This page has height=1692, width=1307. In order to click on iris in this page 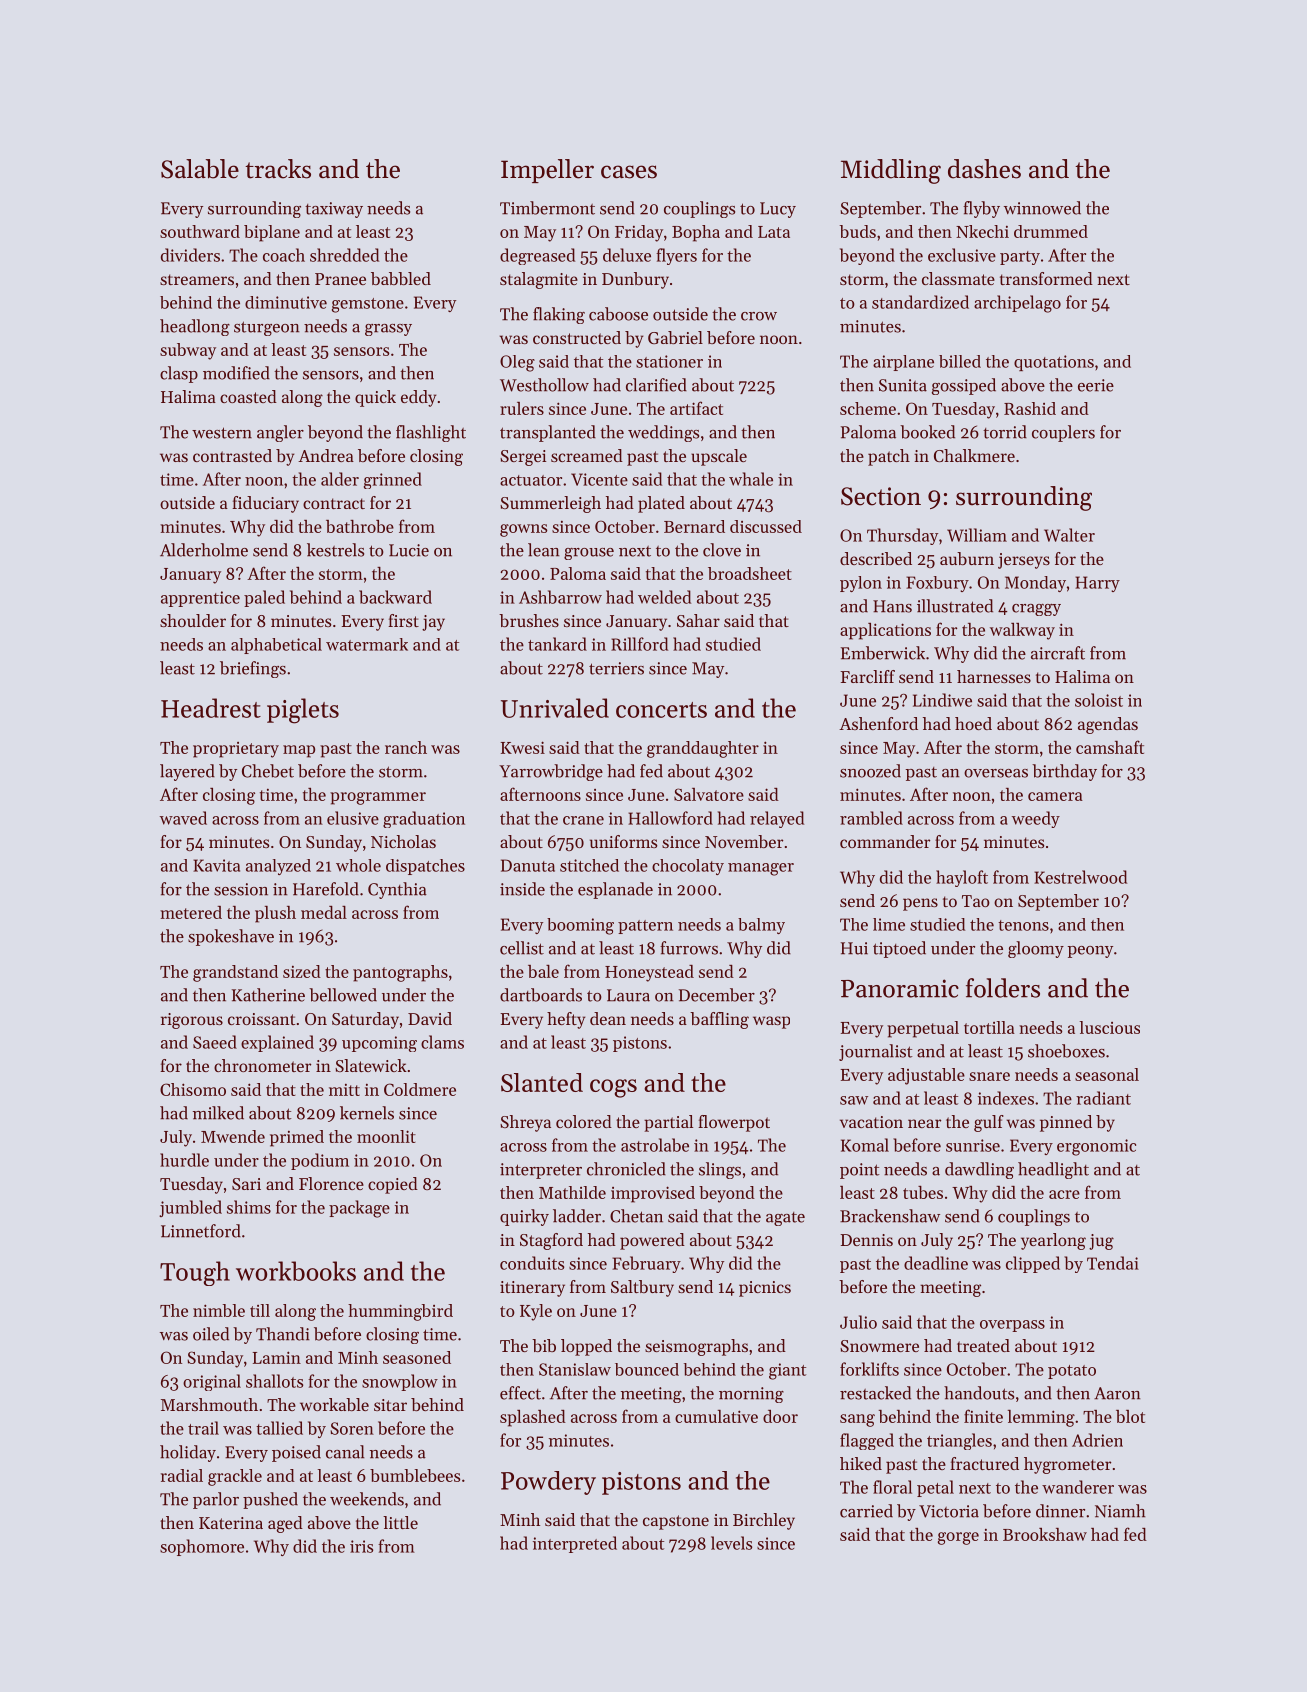, I will do `click(361, 1546)`.
